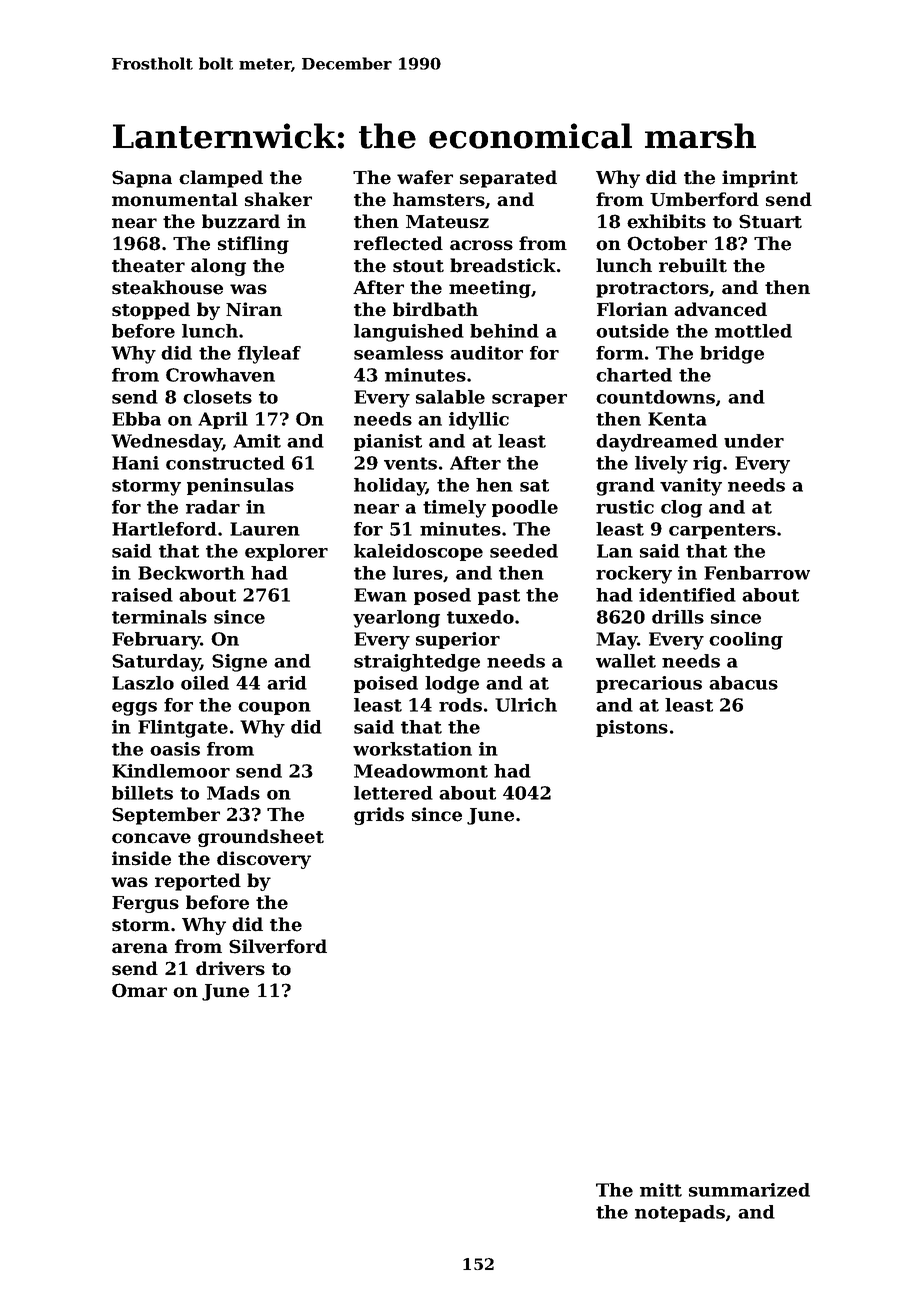 The width and height of the image is (924, 1308). What do you see at coordinates (749, 1190) in the image?
I see `summarized` at bounding box center [749, 1190].
